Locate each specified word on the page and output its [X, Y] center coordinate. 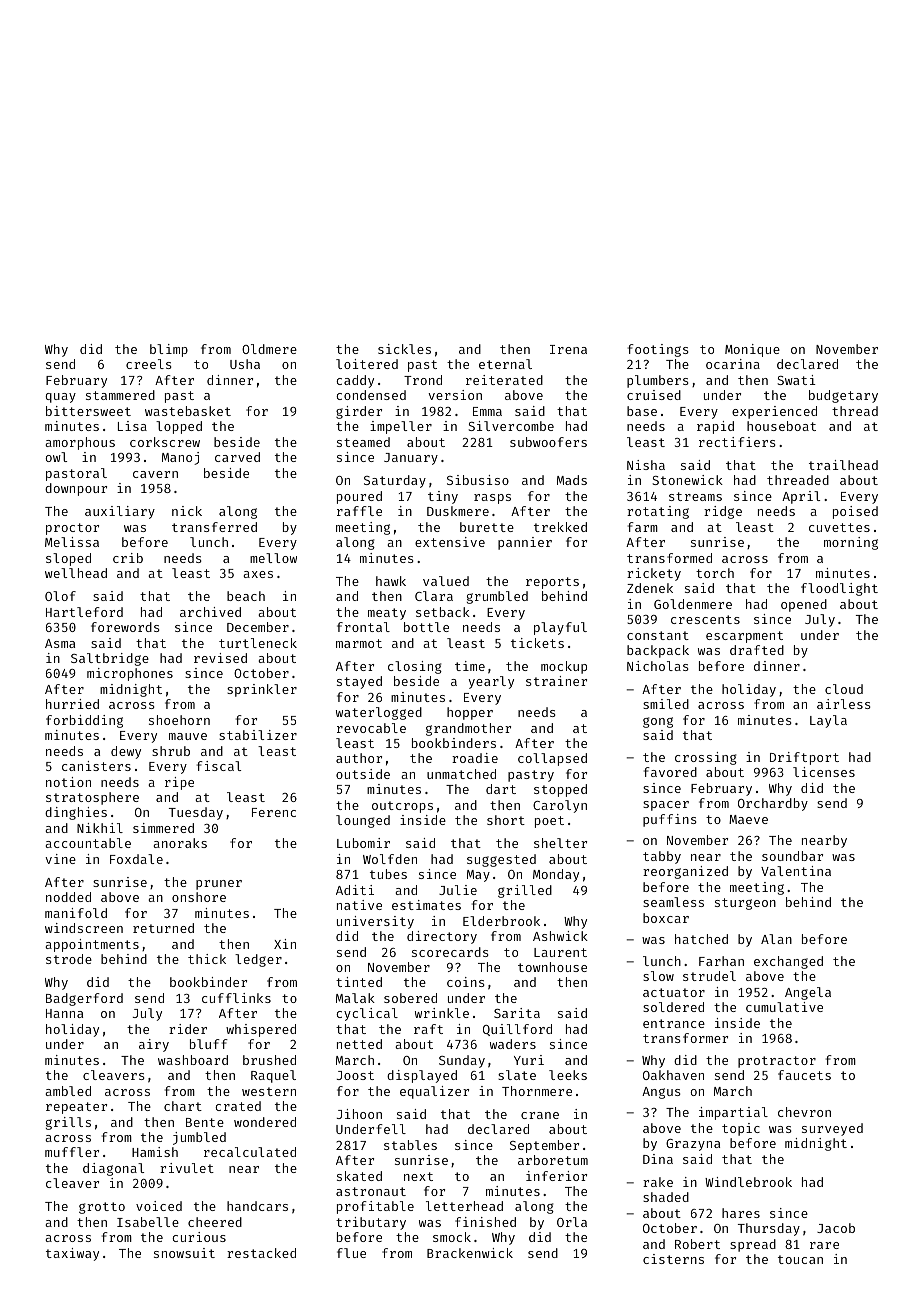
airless [844, 704]
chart [183, 1106]
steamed [363, 442]
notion [68, 782]
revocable [371, 728]
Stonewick [687, 480]
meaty [387, 614]
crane [540, 1115]
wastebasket [188, 411]
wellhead [76, 573]
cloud [844, 689]
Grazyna [693, 1145]
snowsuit [184, 1253]
